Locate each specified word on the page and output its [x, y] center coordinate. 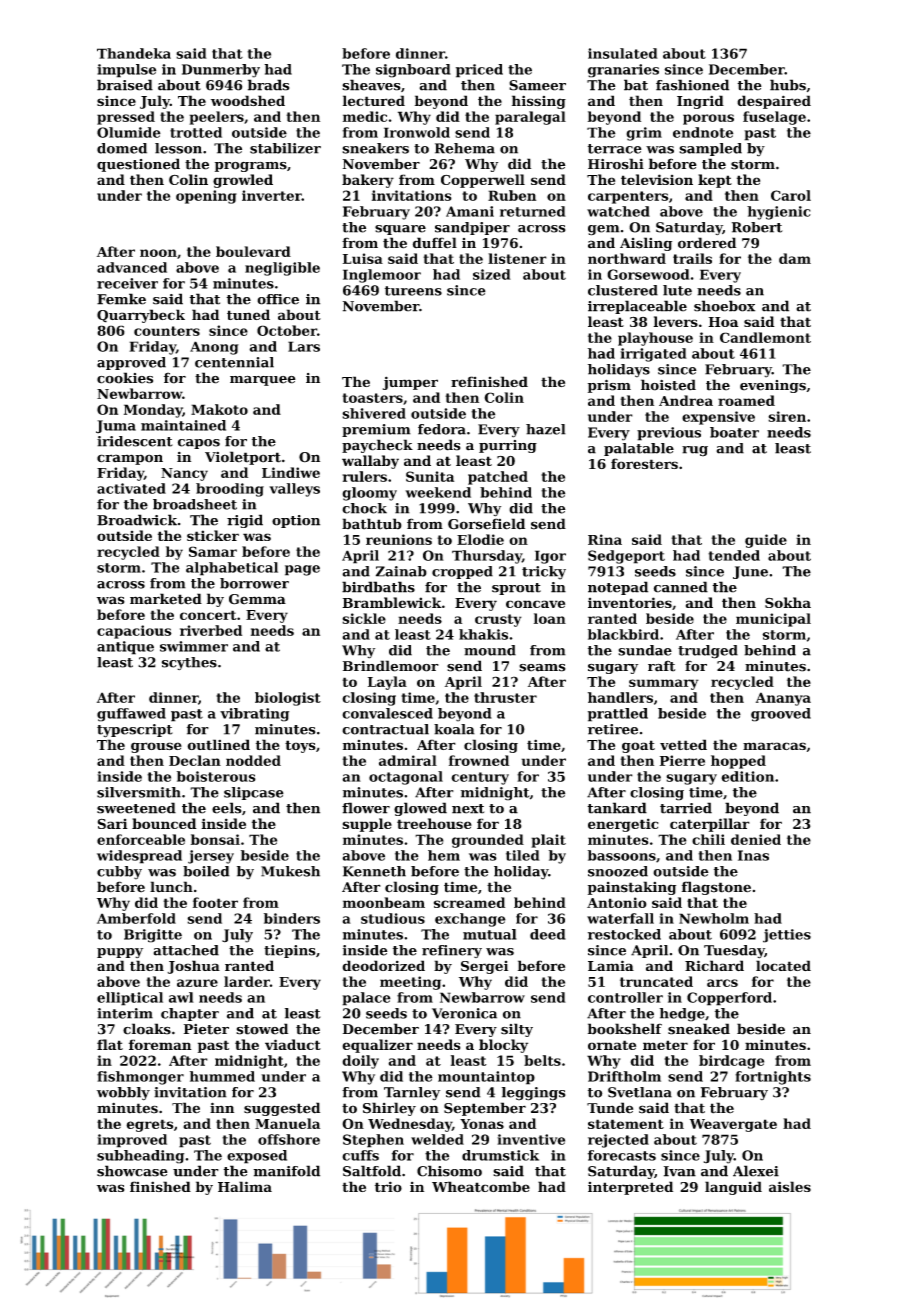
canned [681, 587]
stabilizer [285, 148]
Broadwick [137, 520]
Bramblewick [392, 602]
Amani [470, 211]
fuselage [774, 118]
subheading [140, 1157]
